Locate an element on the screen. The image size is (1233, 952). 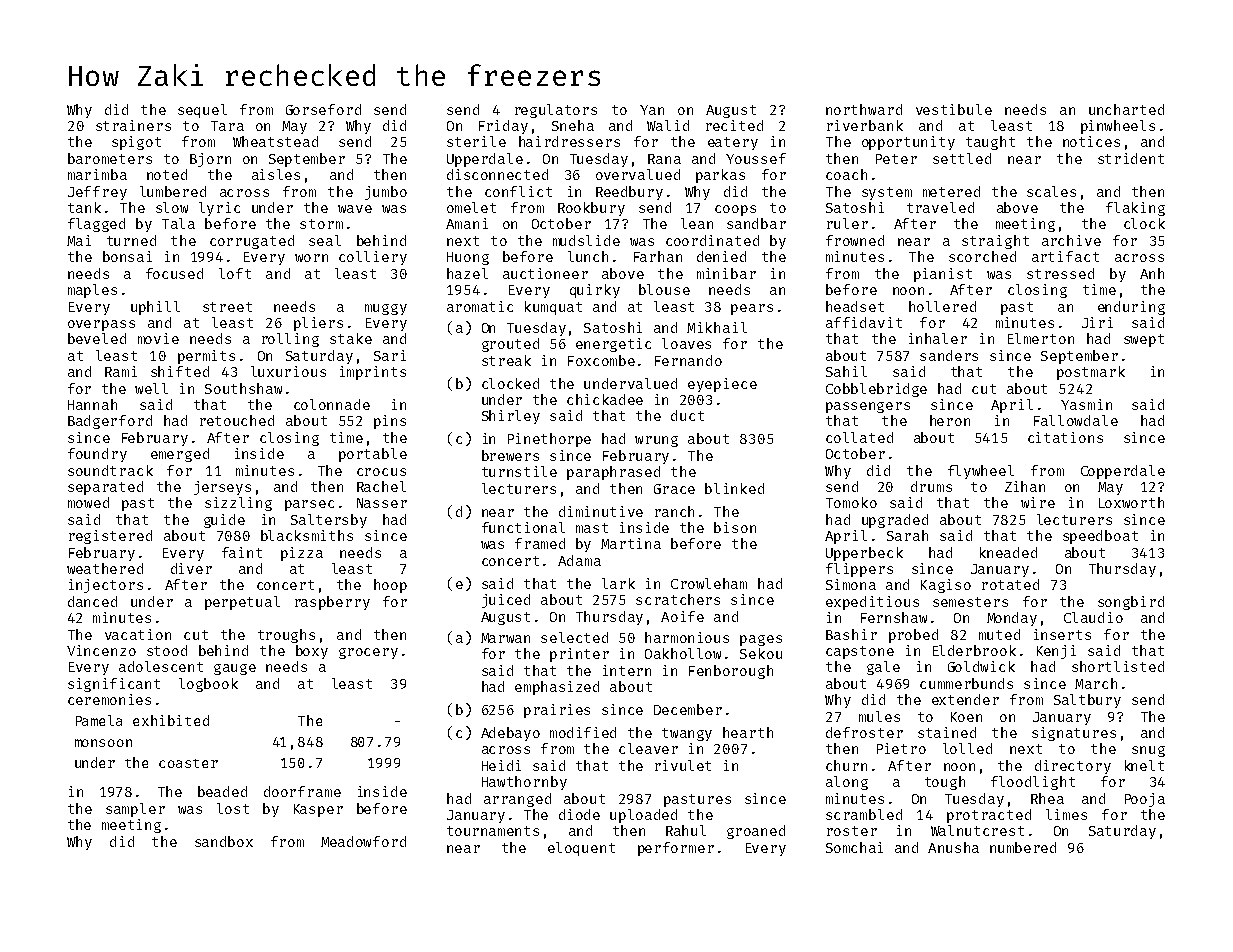
Meadowford is located at coordinates (363, 841).
